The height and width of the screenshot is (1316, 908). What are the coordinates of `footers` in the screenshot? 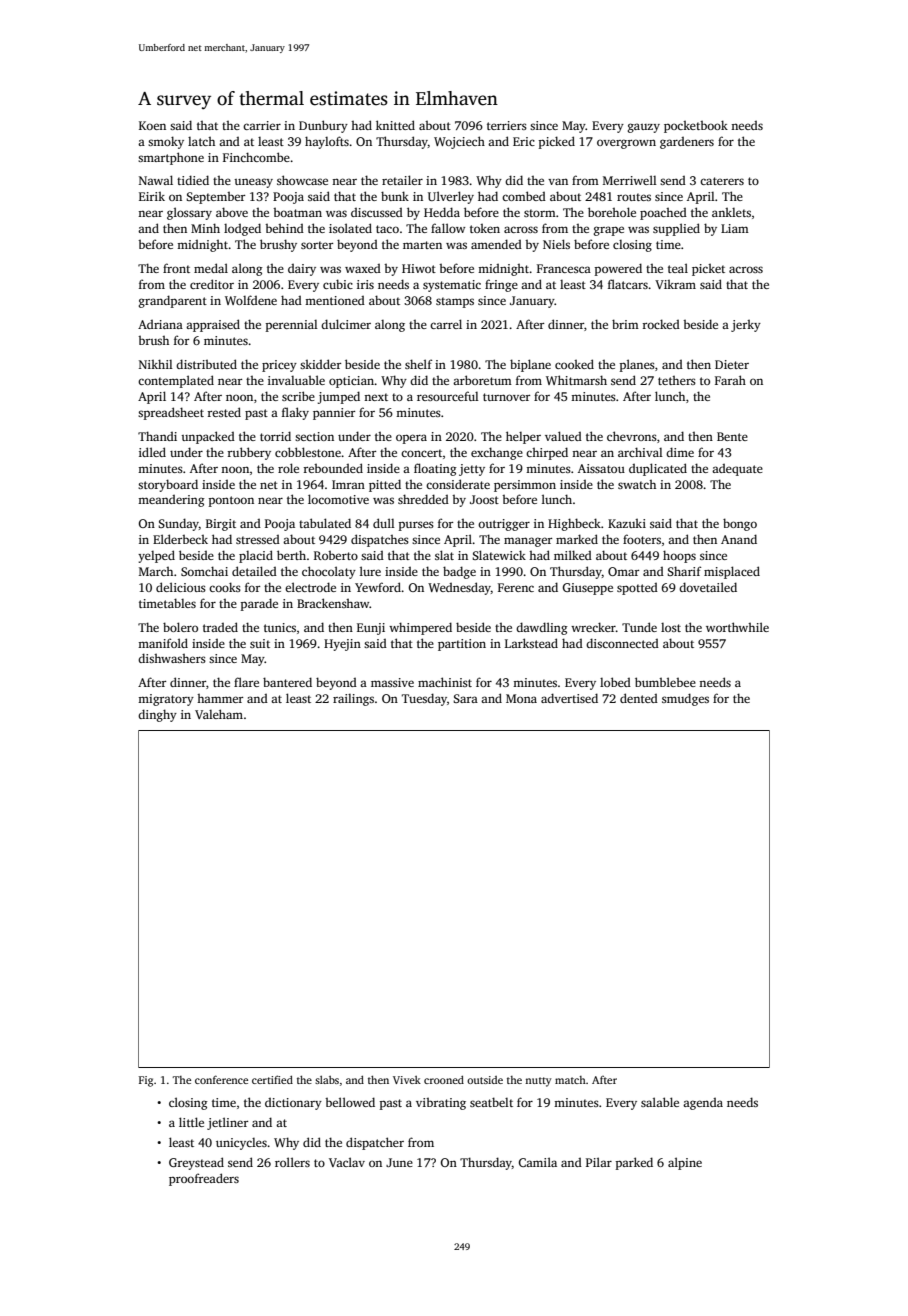 It's located at (642, 539).
